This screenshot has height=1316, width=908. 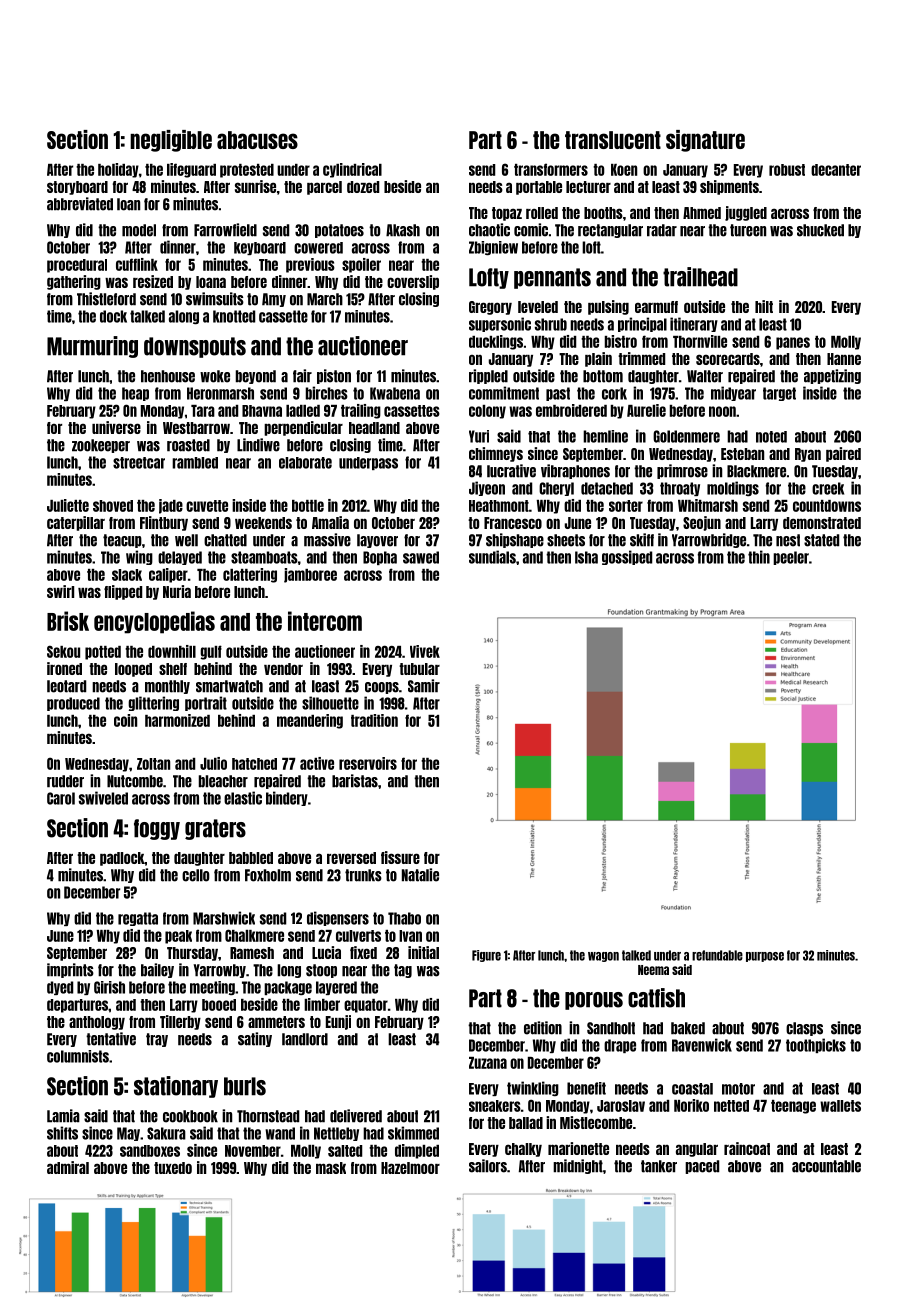 What do you see at coordinates (400, 857) in the screenshot?
I see `fissure` at bounding box center [400, 857].
